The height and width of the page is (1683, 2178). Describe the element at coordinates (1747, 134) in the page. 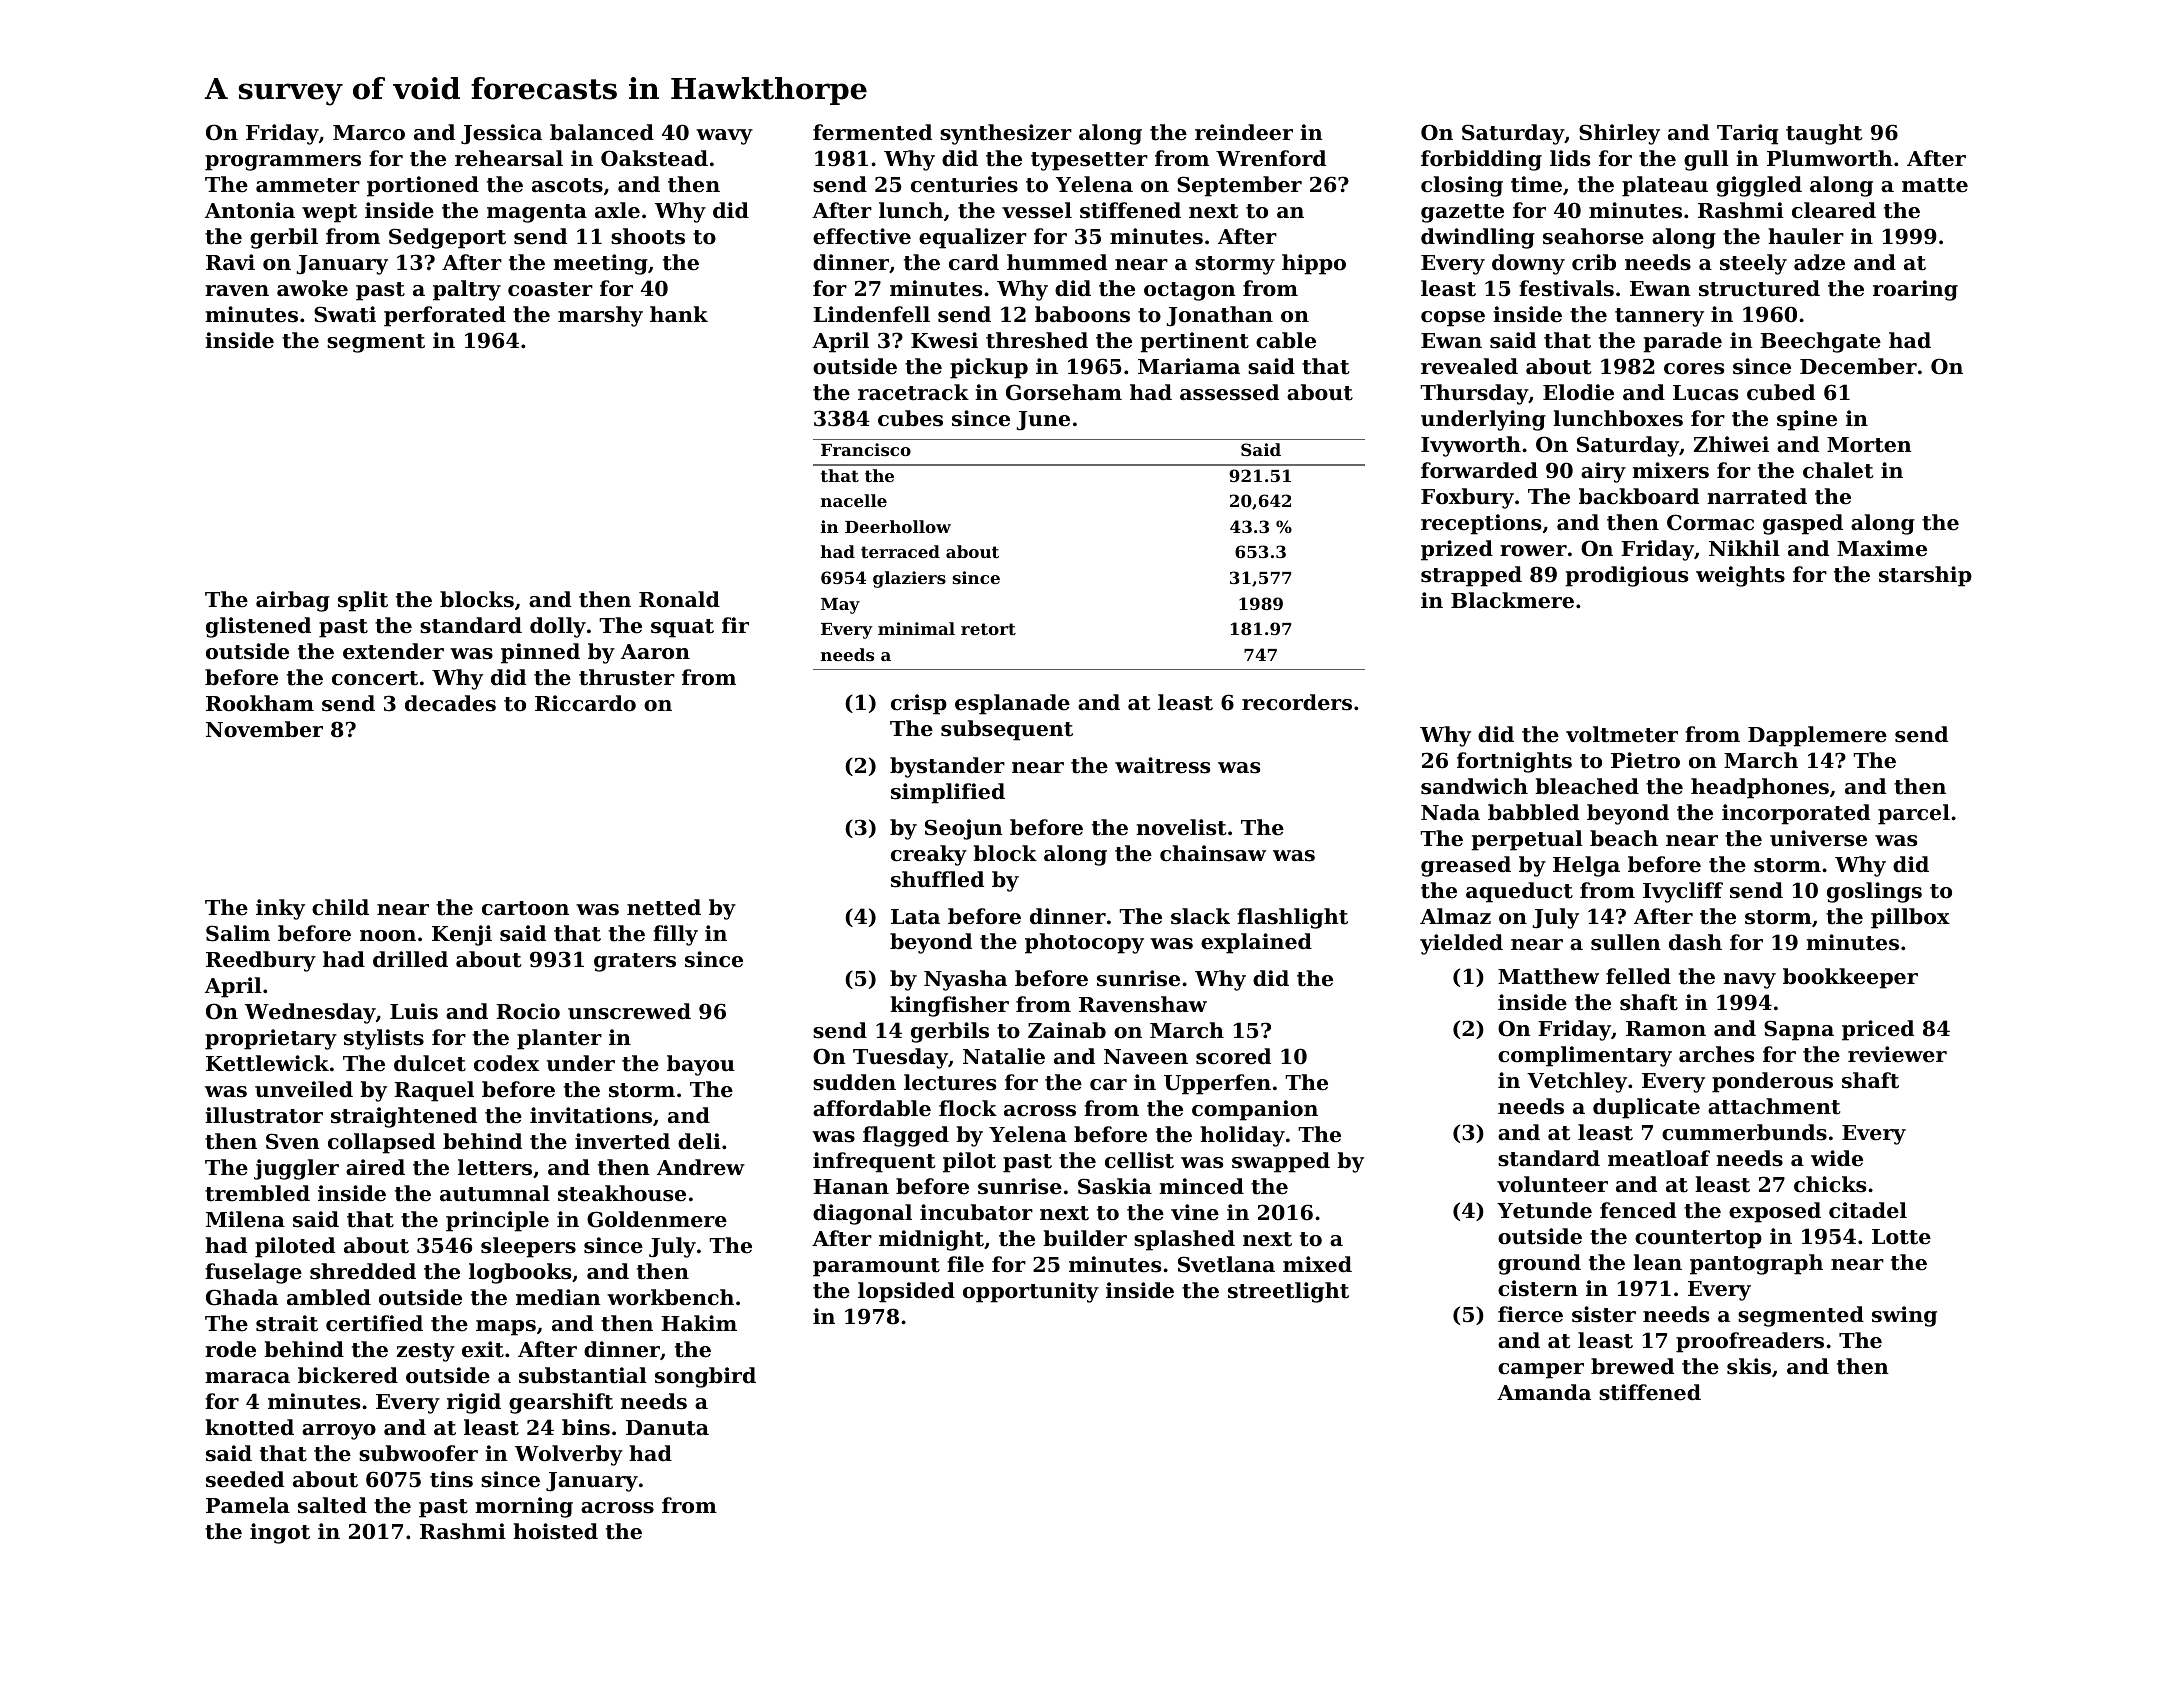

I see `Tariq` at that location.
